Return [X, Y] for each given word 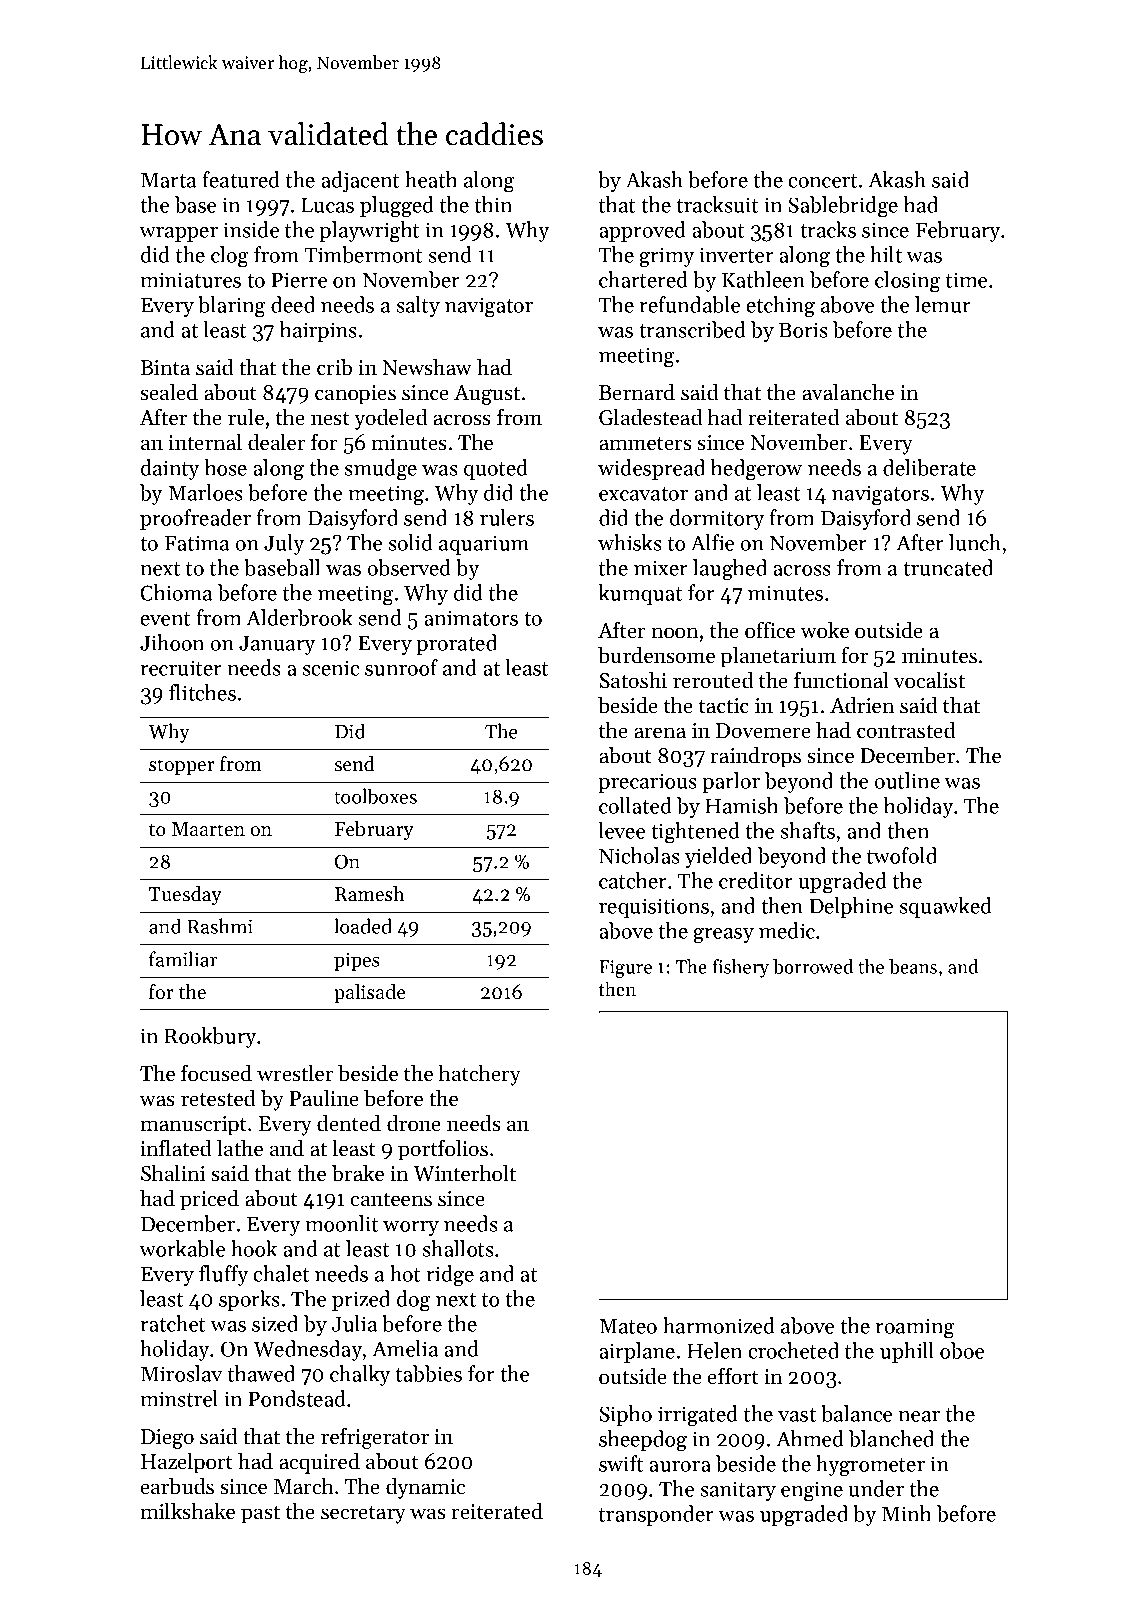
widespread [651, 469]
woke [825, 630]
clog [230, 257]
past [260, 1515]
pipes [357, 961]
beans [913, 966]
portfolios [443, 1150]
